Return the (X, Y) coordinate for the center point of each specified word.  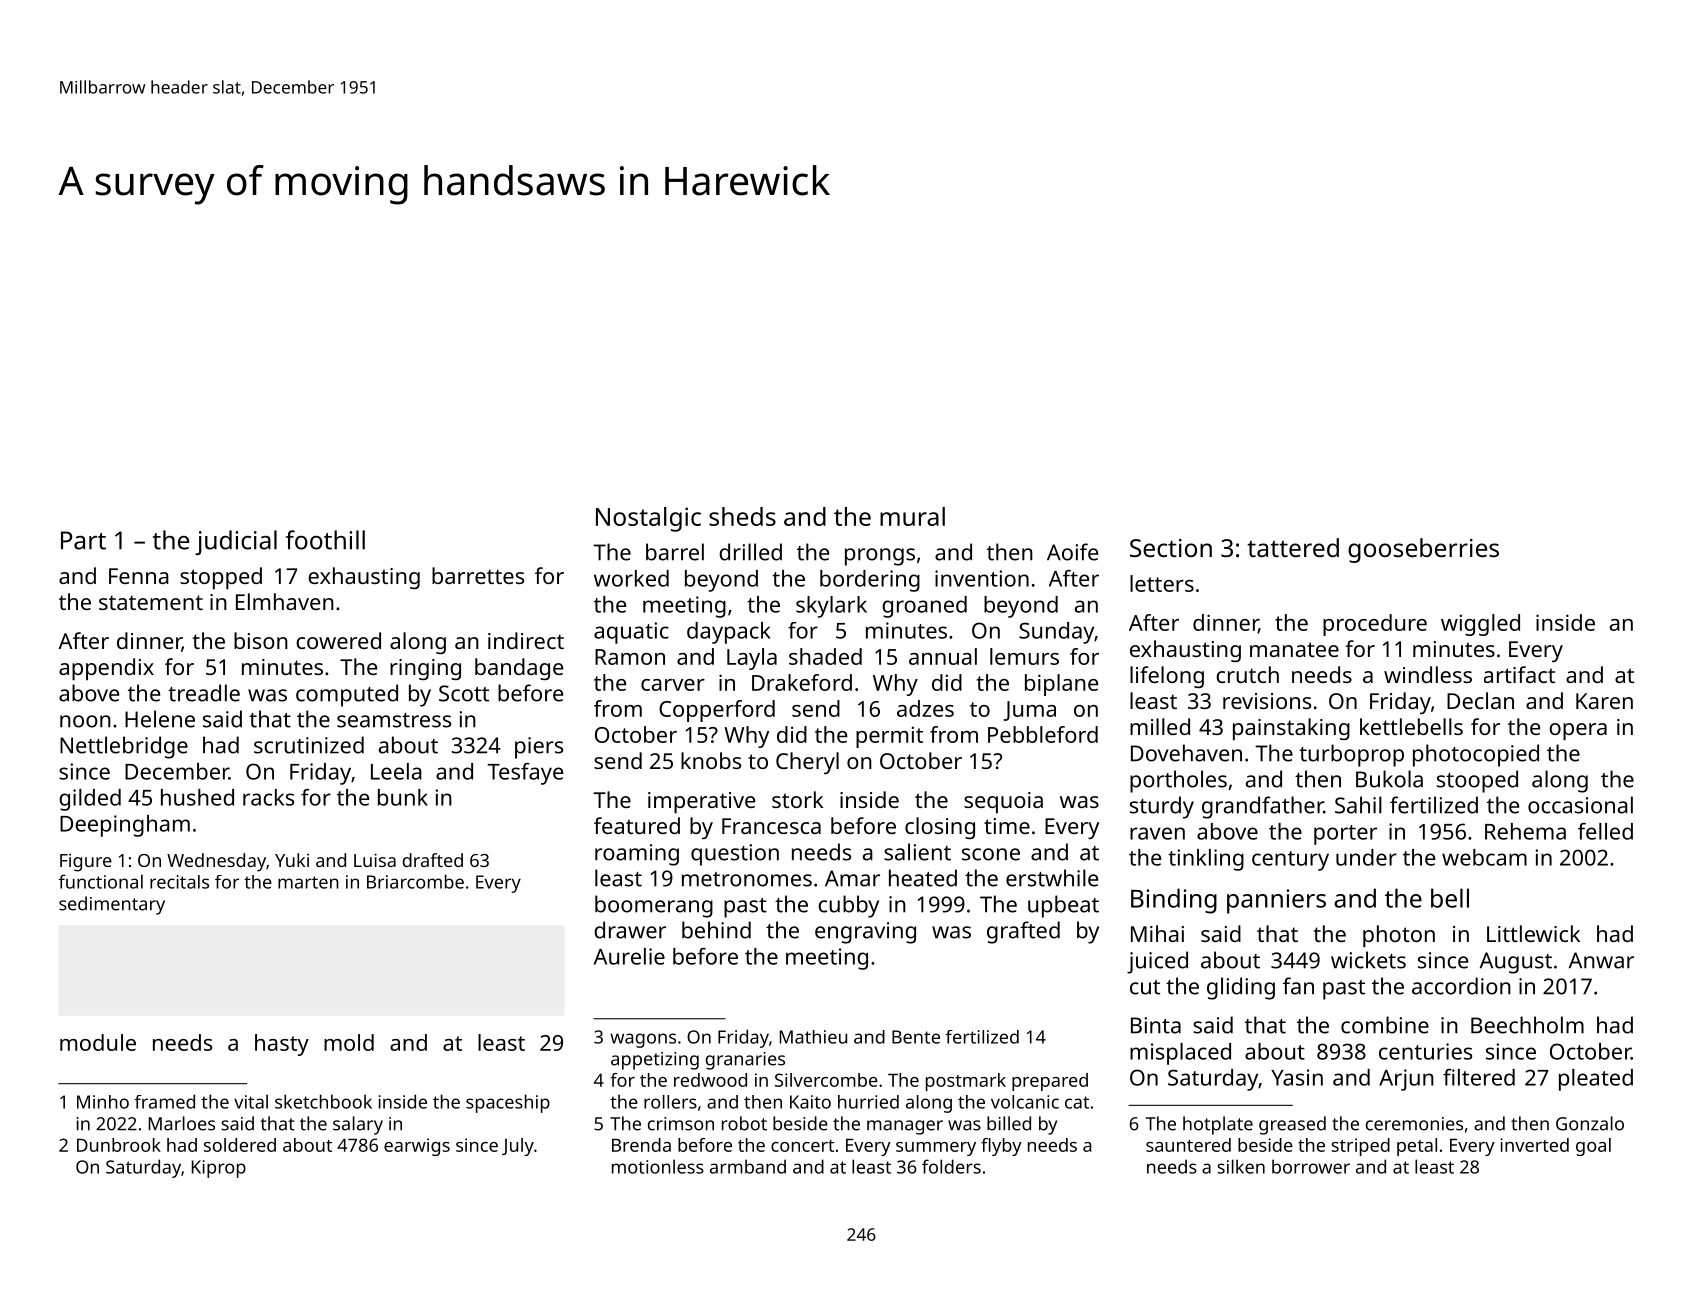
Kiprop (219, 1169)
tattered (1293, 547)
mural (912, 516)
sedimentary (112, 905)
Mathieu (813, 1037)
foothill (325, 540)
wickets (1368, 960)
